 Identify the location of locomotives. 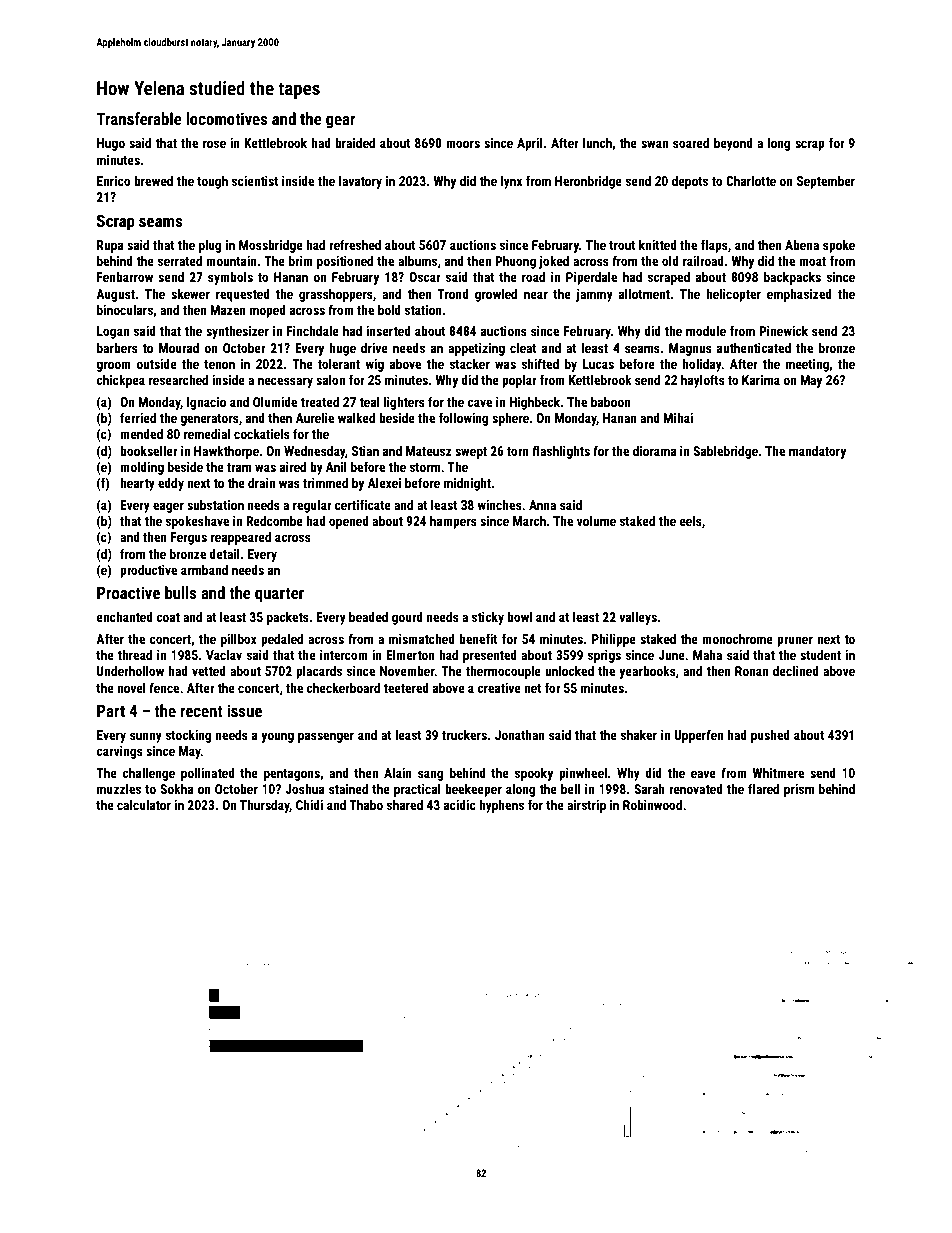
(226, 118).
